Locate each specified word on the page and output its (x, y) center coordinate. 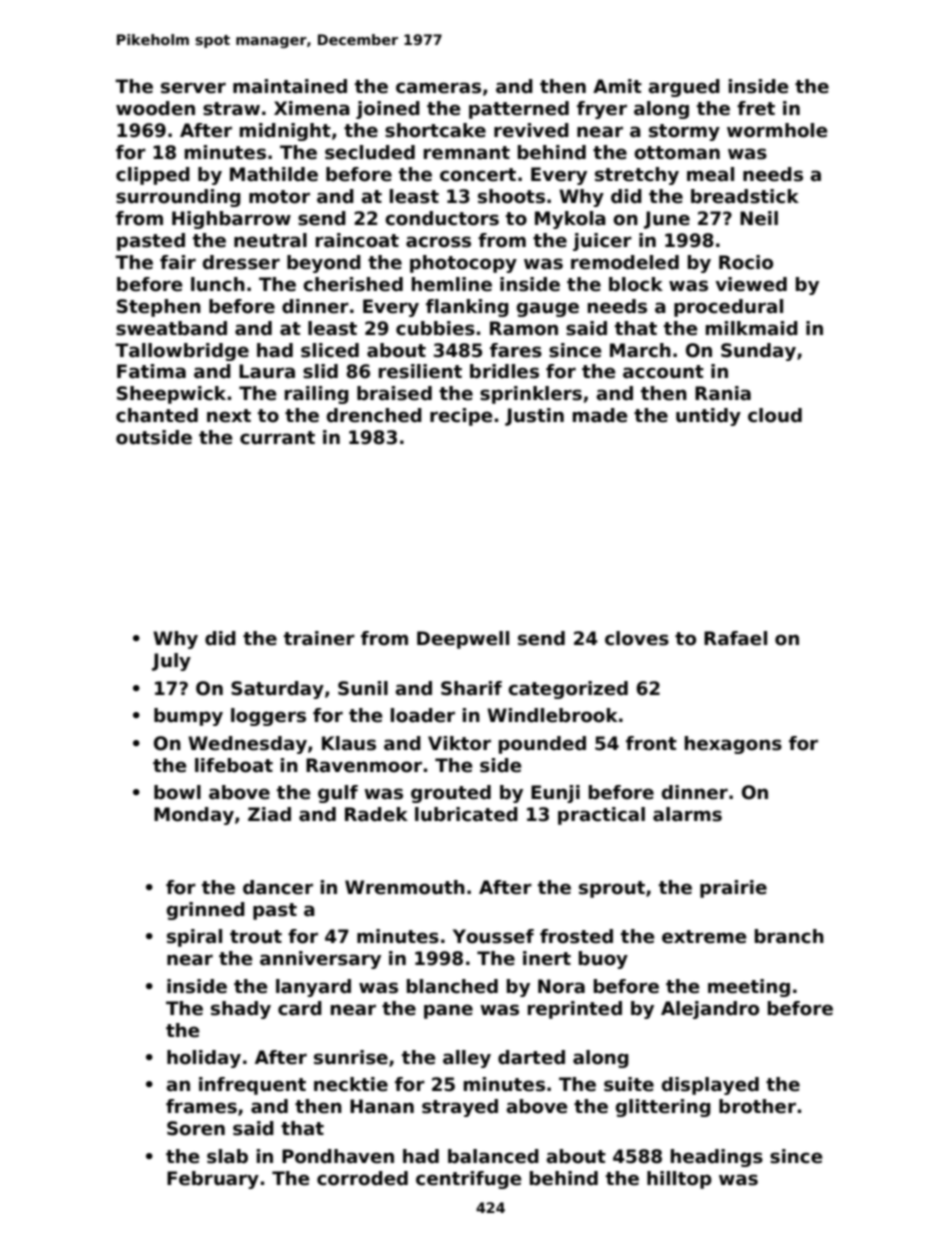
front (651, 743)
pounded (542, 745)
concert (478, 175)
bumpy (188, 717)
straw (231, 109)
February (213, 1180)
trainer (319, 638)
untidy (708, 417)
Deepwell (463, 640)
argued (684, 88)
